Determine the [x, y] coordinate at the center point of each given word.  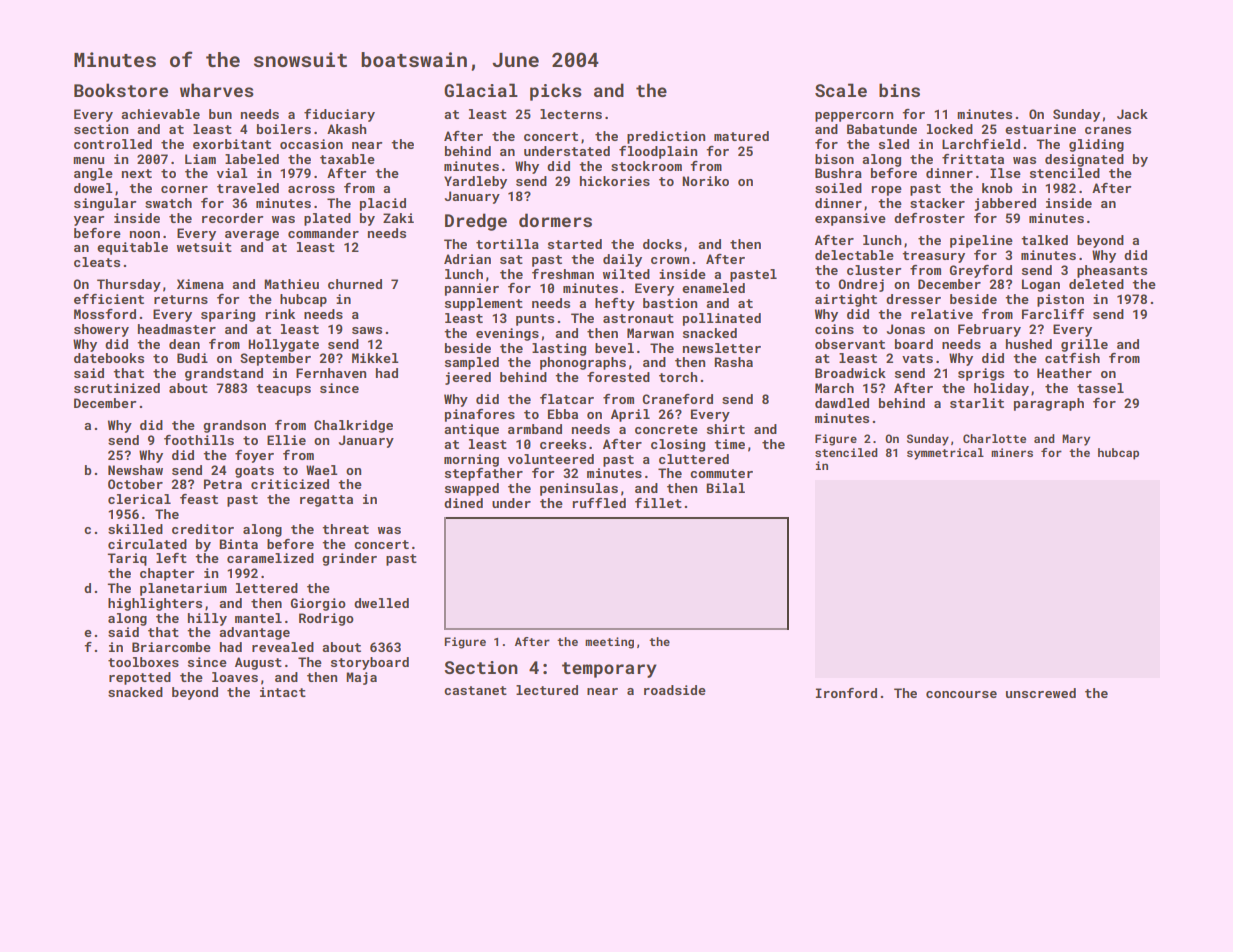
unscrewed [1041, 693]
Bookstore [121, 90]
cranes [1108, 130]
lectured [547, 690]
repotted [140, 678]
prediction [666, 137]
